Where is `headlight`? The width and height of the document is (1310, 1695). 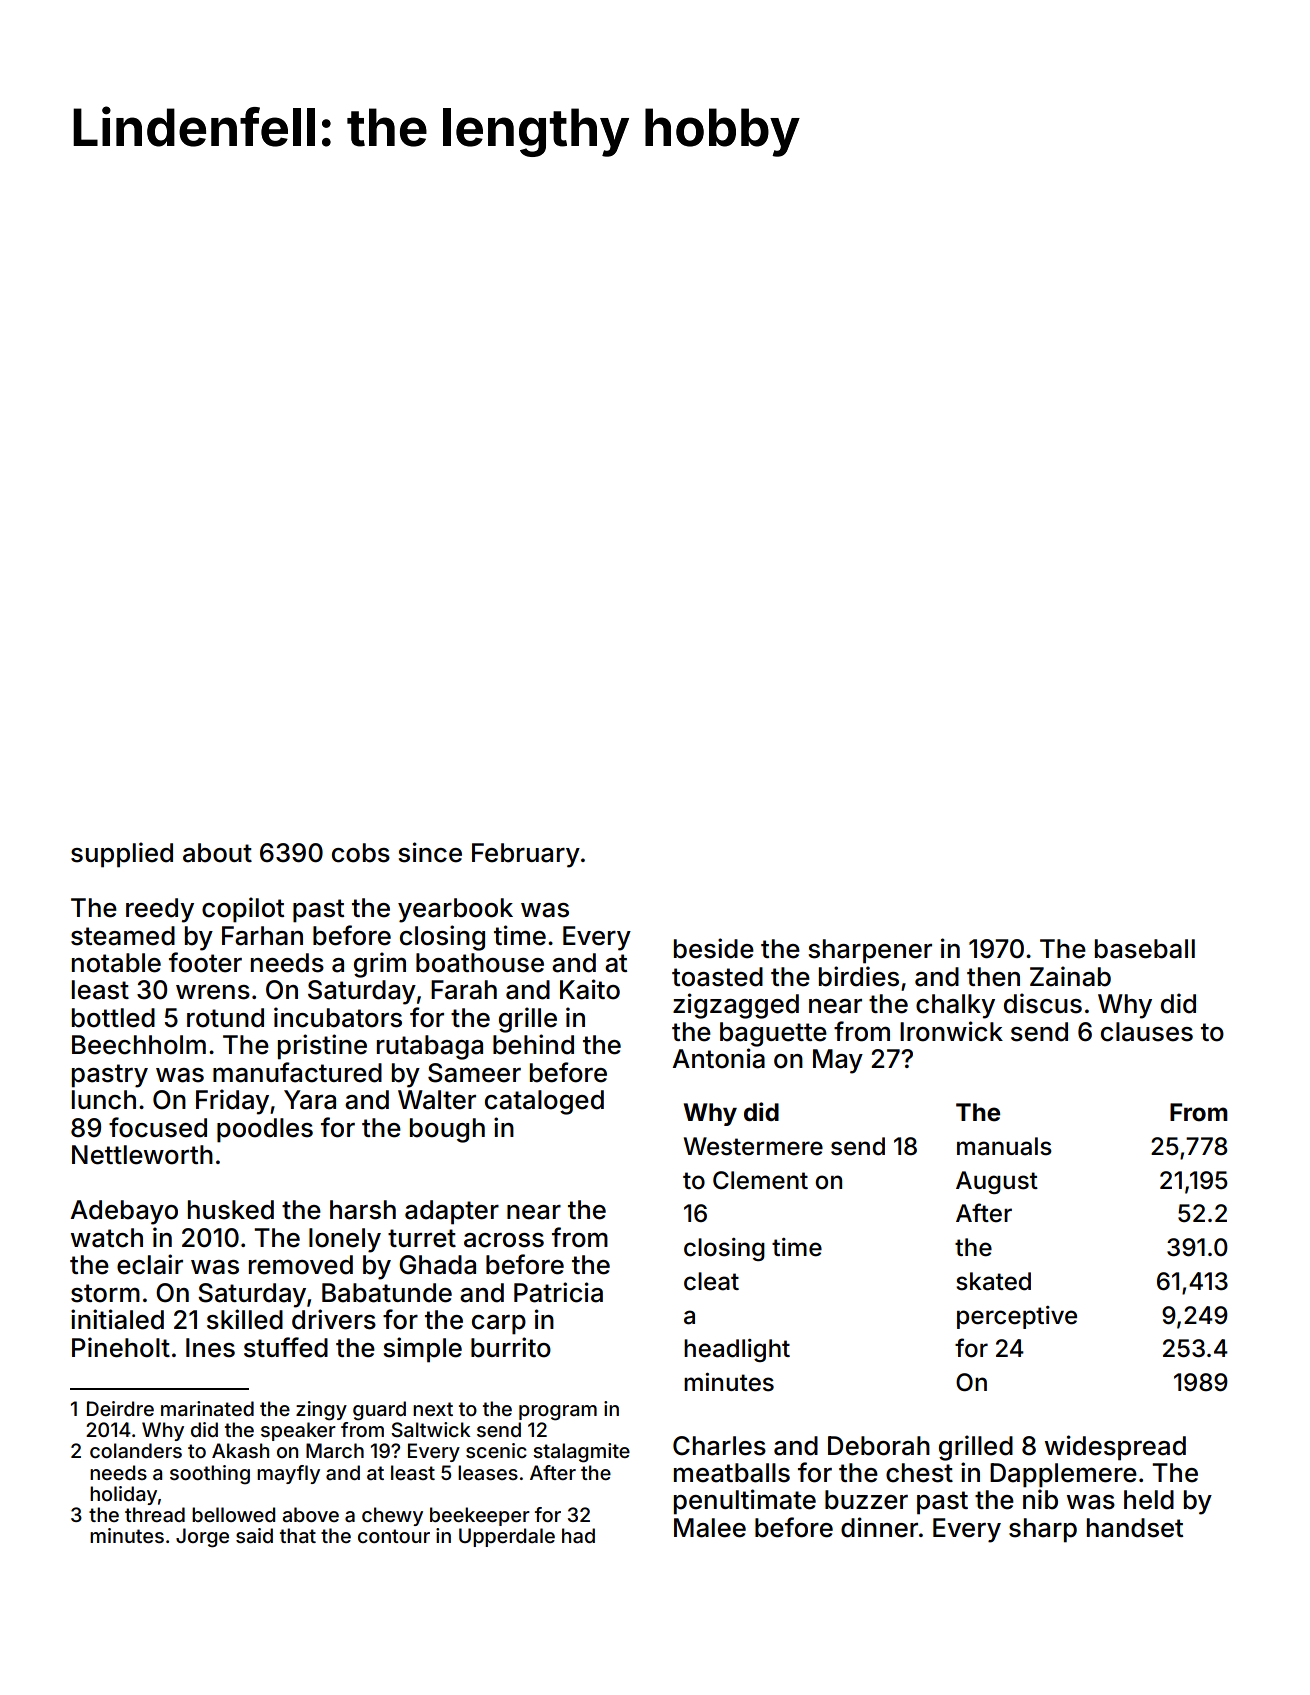
headlight is located at coordinates (737, 1350).
